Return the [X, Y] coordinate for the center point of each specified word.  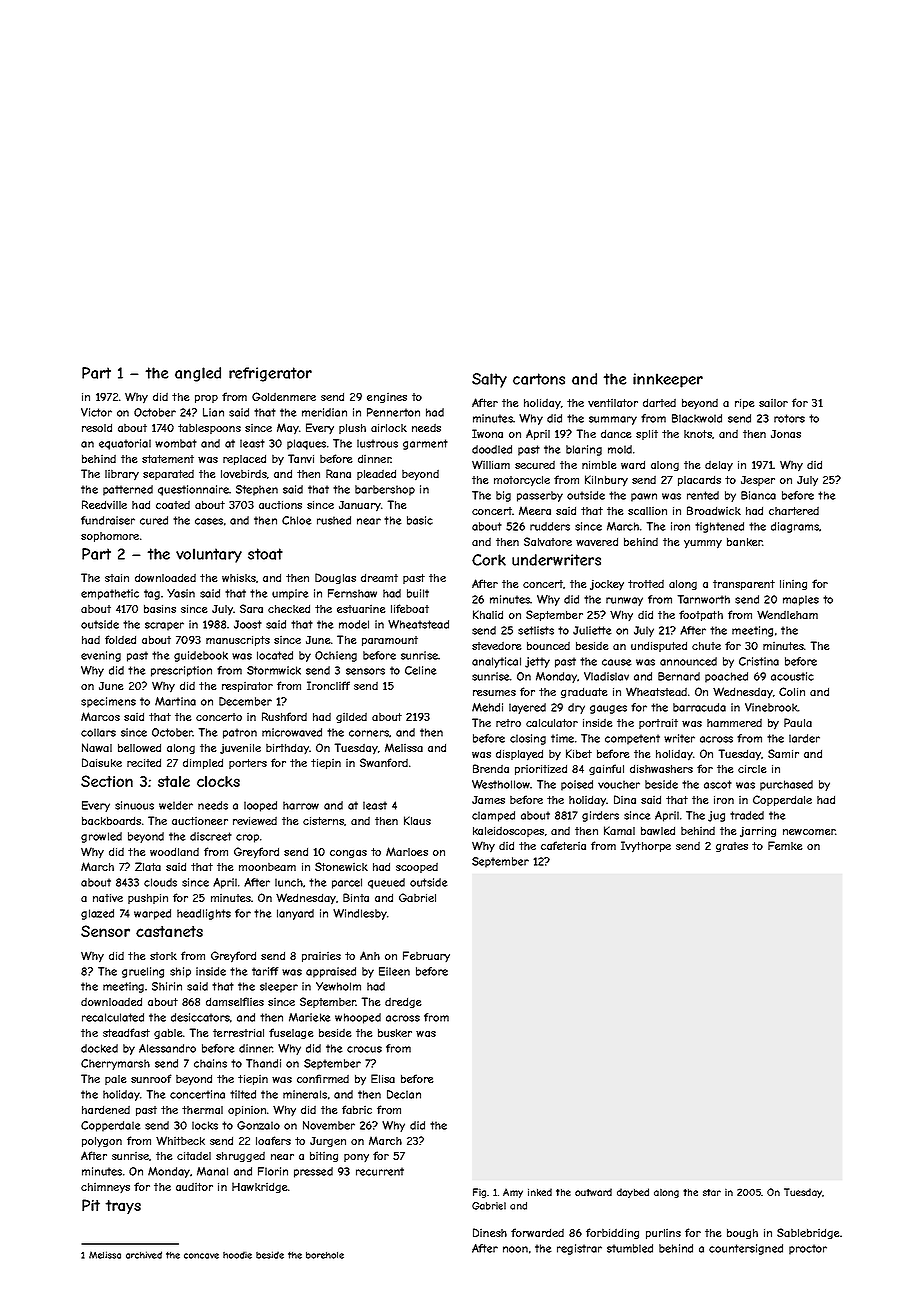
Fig [479, 1193]
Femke [785, 845]
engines [387, 398]
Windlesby [360, 914]
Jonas [786, 434]
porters [248, 764]
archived [144, 1255]
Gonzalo [258, 1125]
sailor [773, 403]
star [712, 1192]
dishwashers [661, 769]
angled [198, 374]
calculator [552, 723]
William [491, 464]
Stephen [257, 490]
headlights [204, 914]
